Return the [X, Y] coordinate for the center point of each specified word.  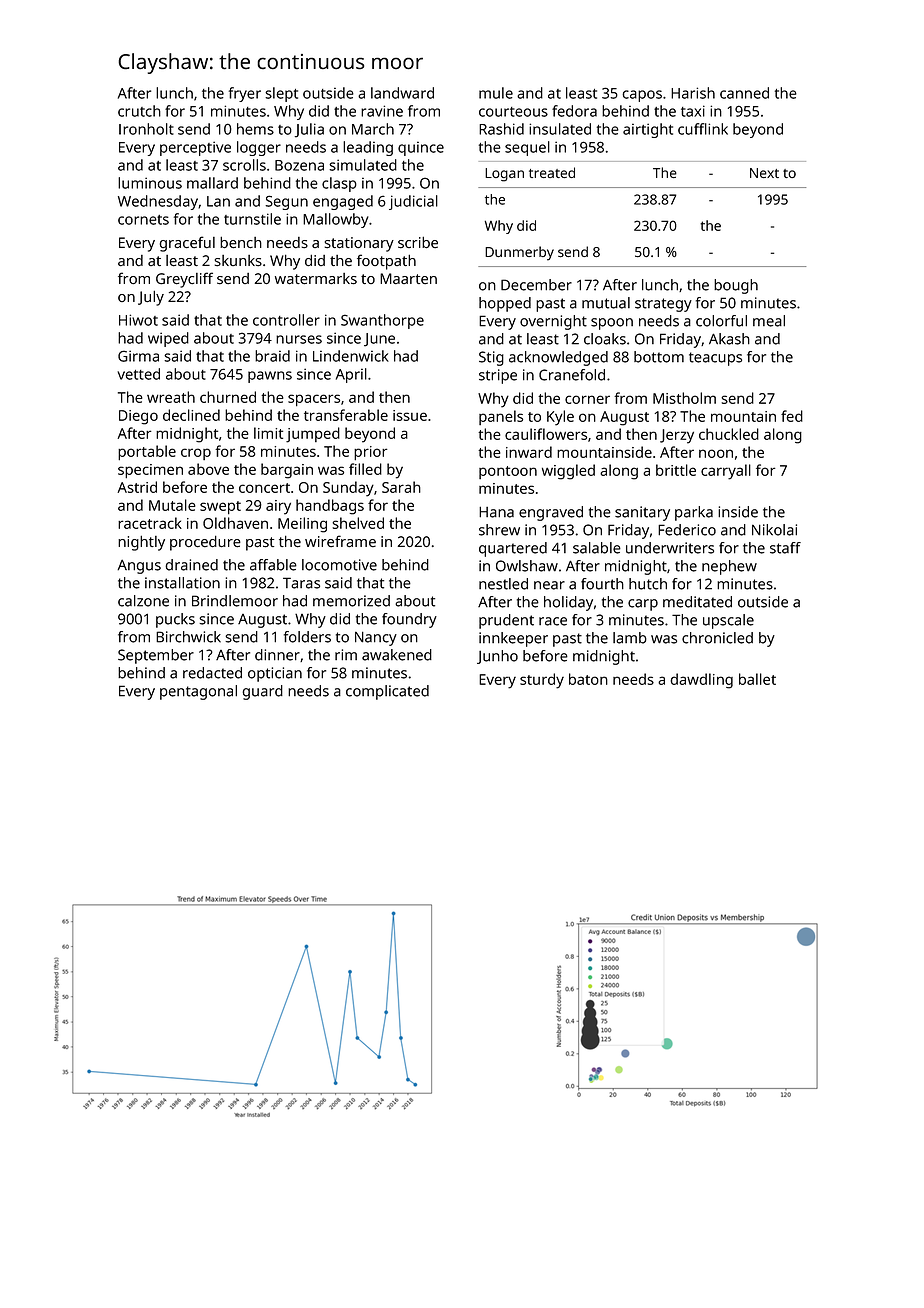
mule [496, 93]
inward [529, 452]
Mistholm [684, 398]
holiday [568, 603]
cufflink [703, 129]
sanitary [642, 513]
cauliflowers [546, 434]
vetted [138, 374]
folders [307, 637]
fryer [245, 94]
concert [264, 488]
